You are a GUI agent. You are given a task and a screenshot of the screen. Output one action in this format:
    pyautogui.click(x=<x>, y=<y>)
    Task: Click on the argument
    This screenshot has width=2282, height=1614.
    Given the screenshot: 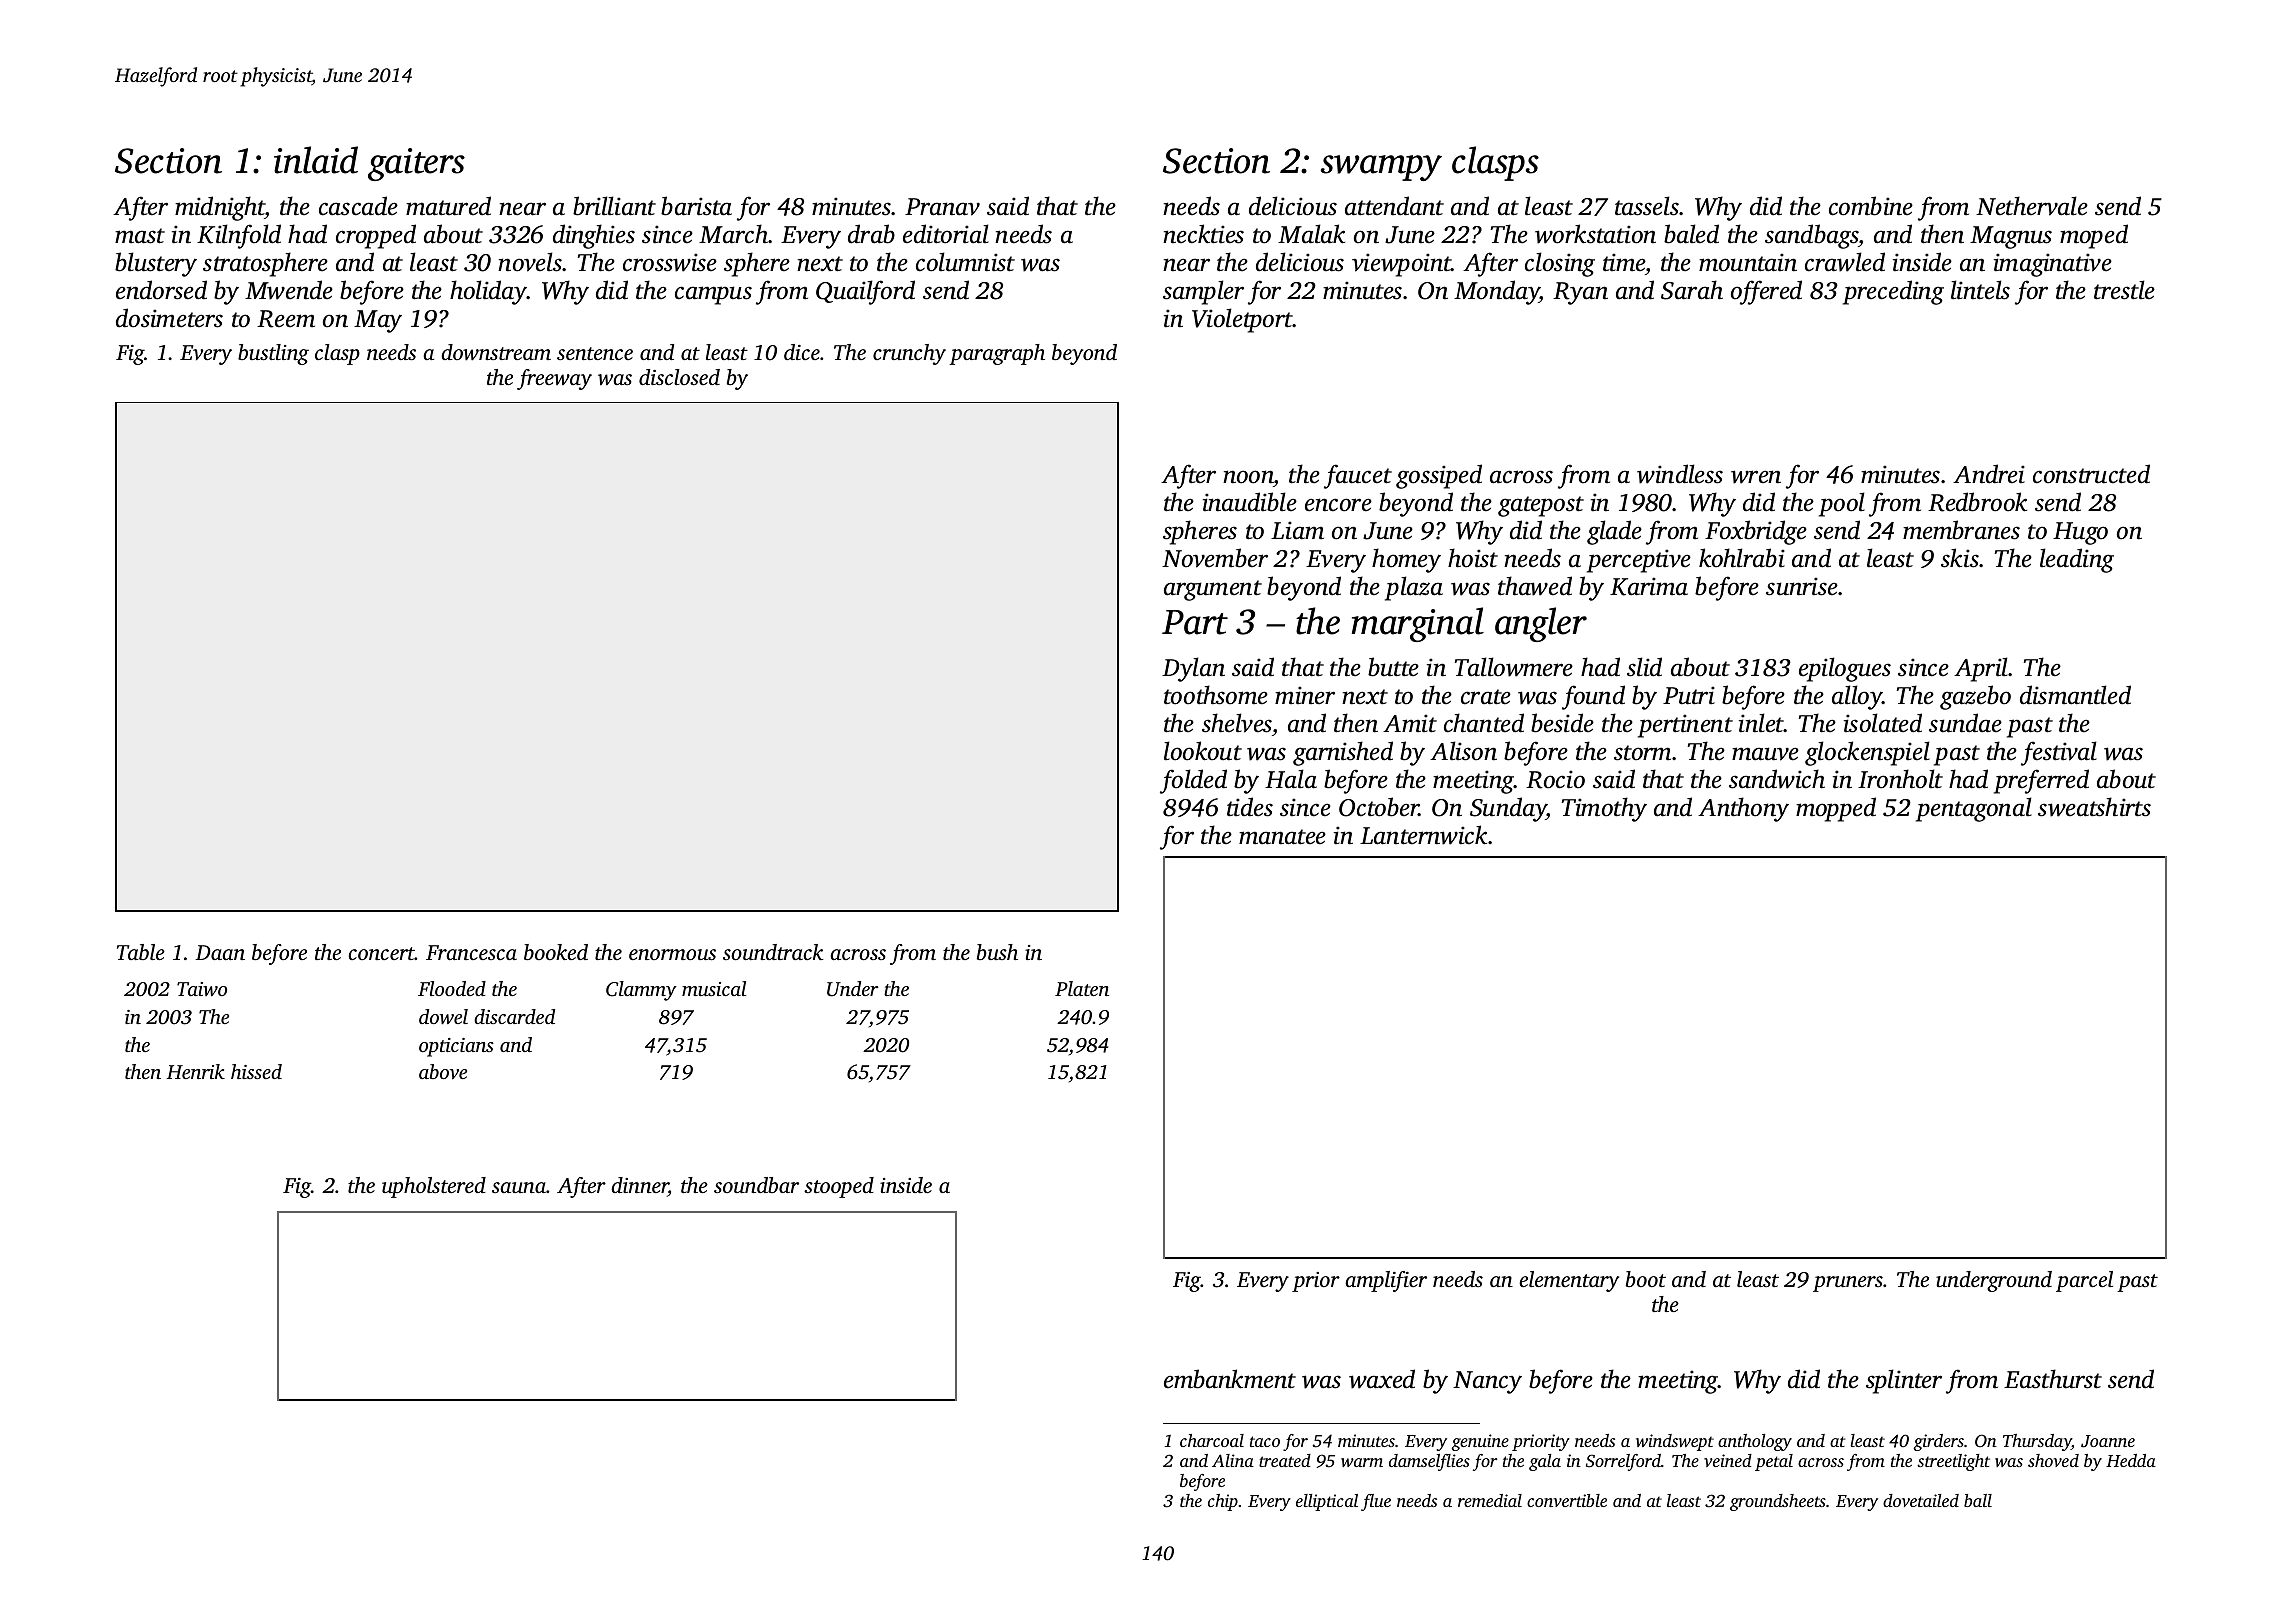 What is the action you would take?
    pyautogui.click(x=1213, y=590)
